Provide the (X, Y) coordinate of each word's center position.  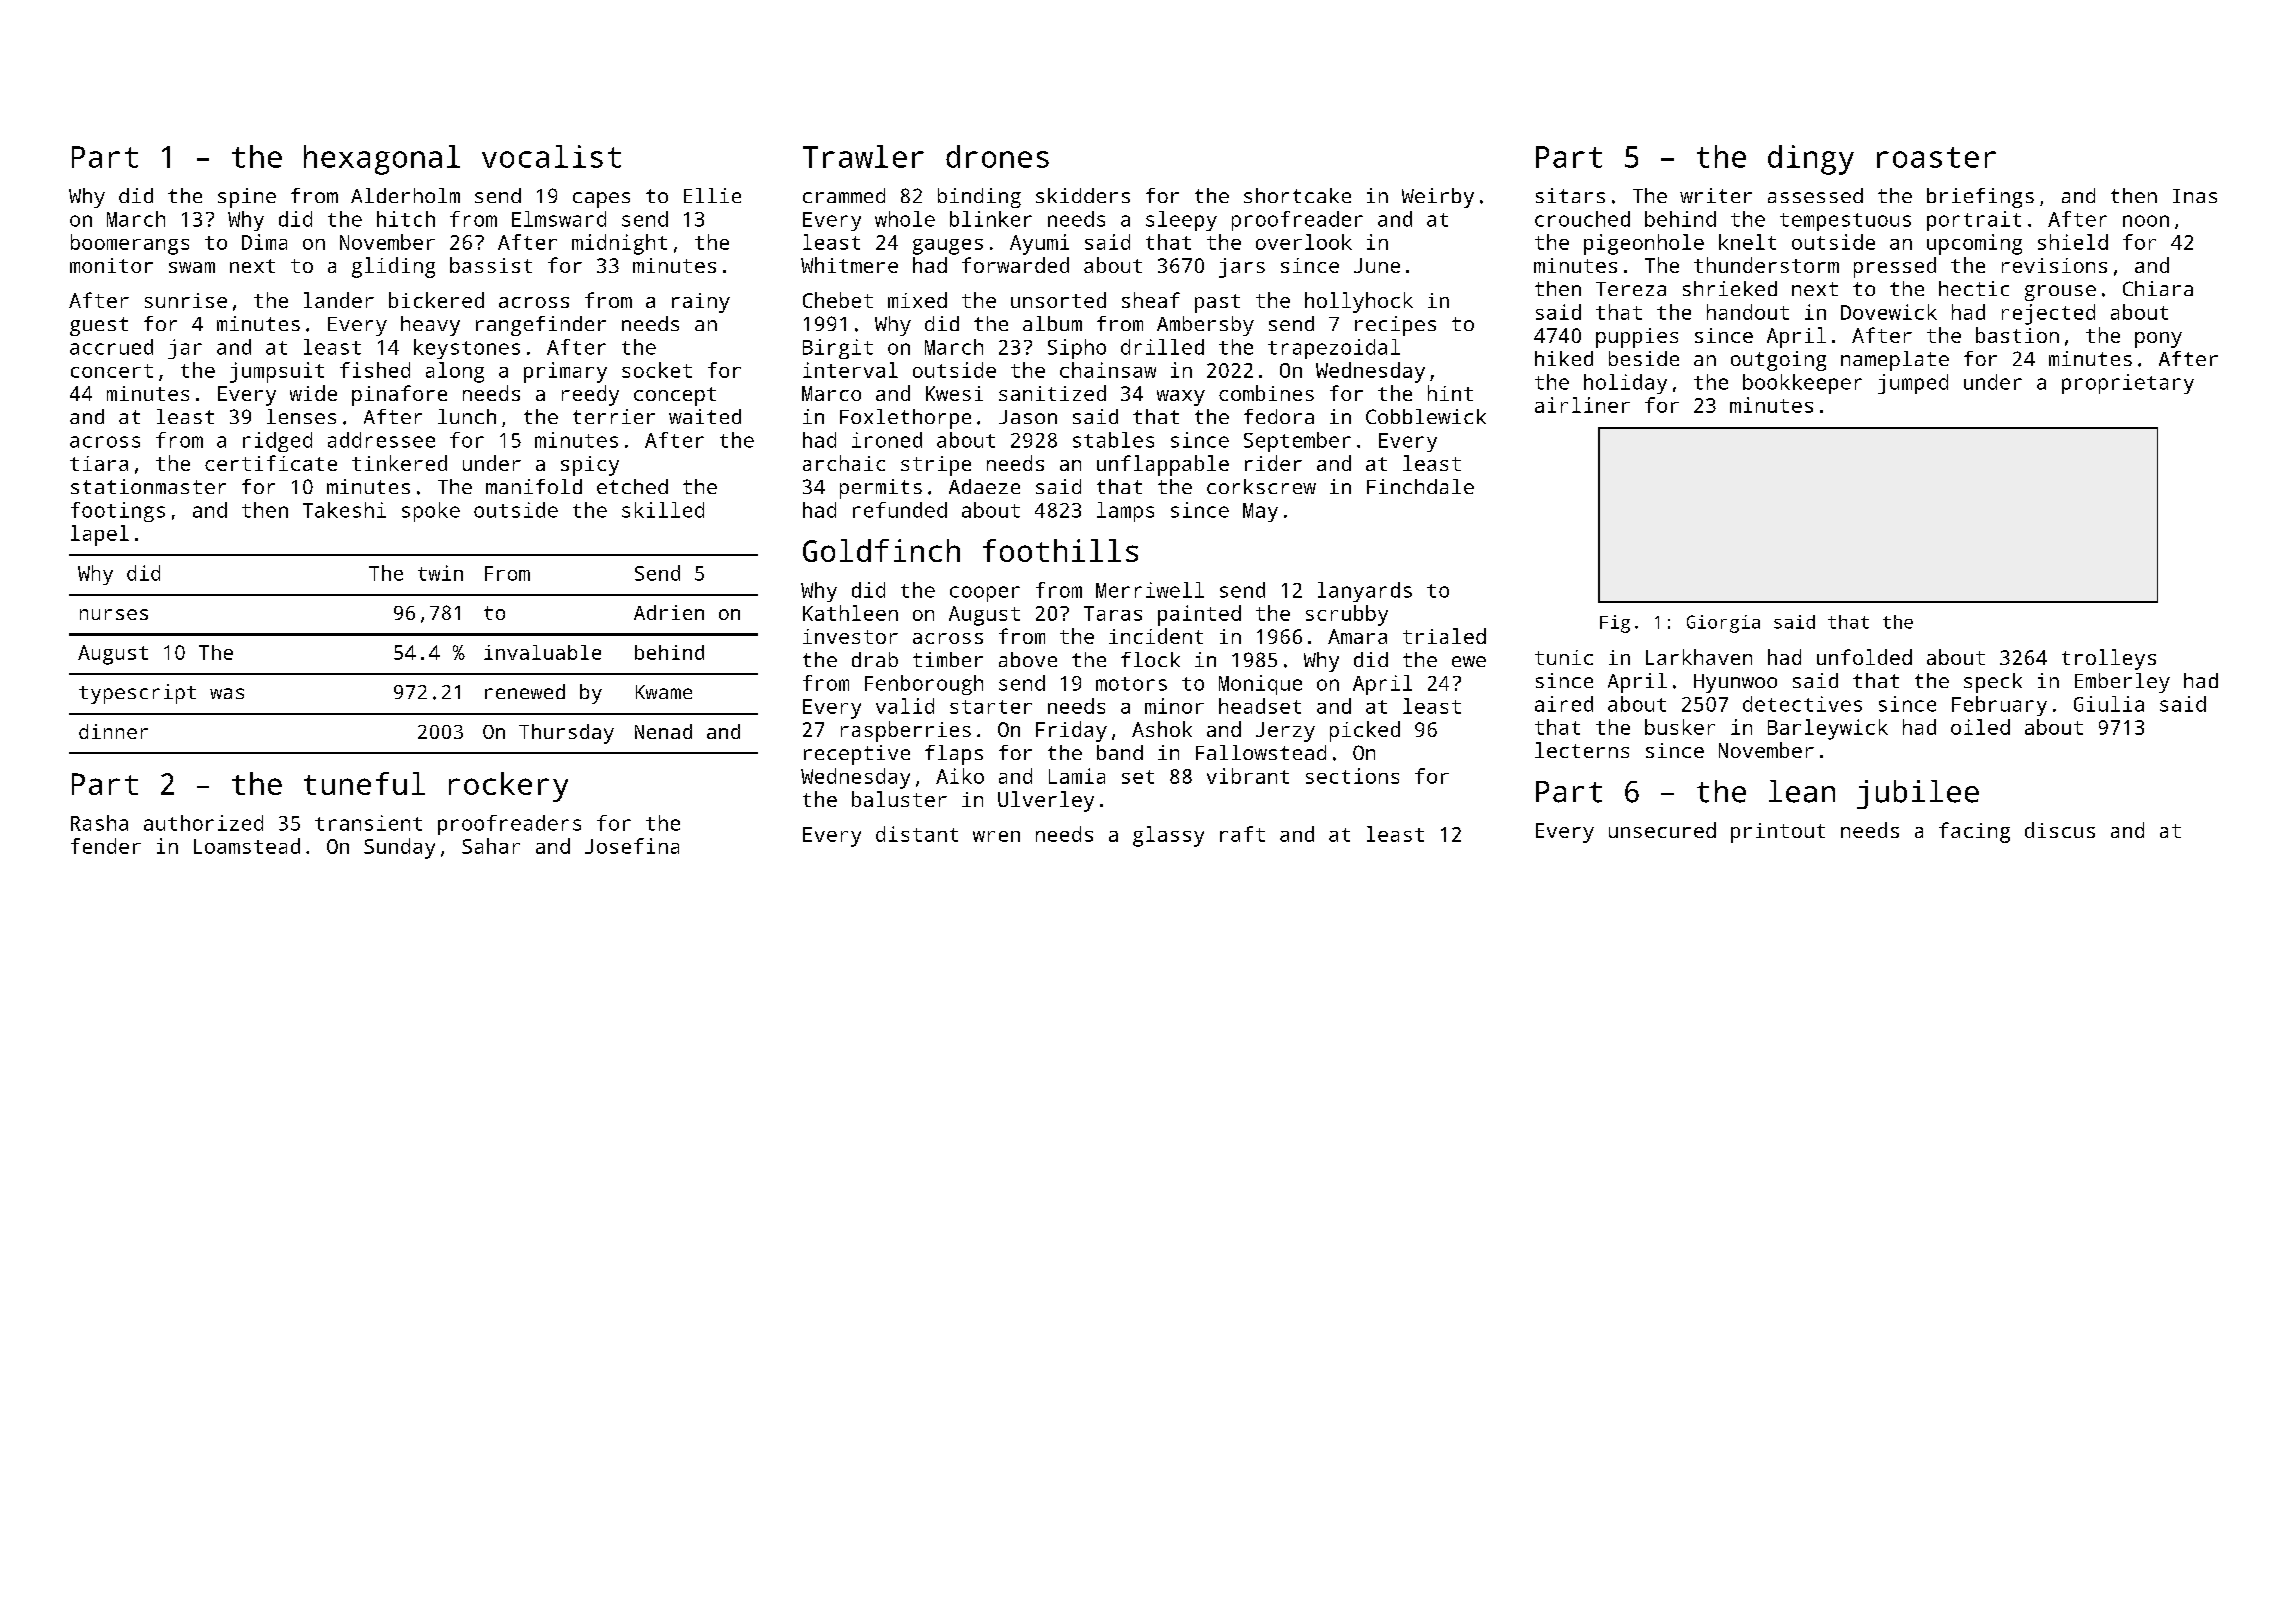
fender (106, 846)
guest (99, 326)
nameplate (1895, 361)
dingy (1811, 160)
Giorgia (1723, 624)
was (227, 693)
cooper (985, 594)
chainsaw (1108, 370)
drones (997, 156)
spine (247, 198)
